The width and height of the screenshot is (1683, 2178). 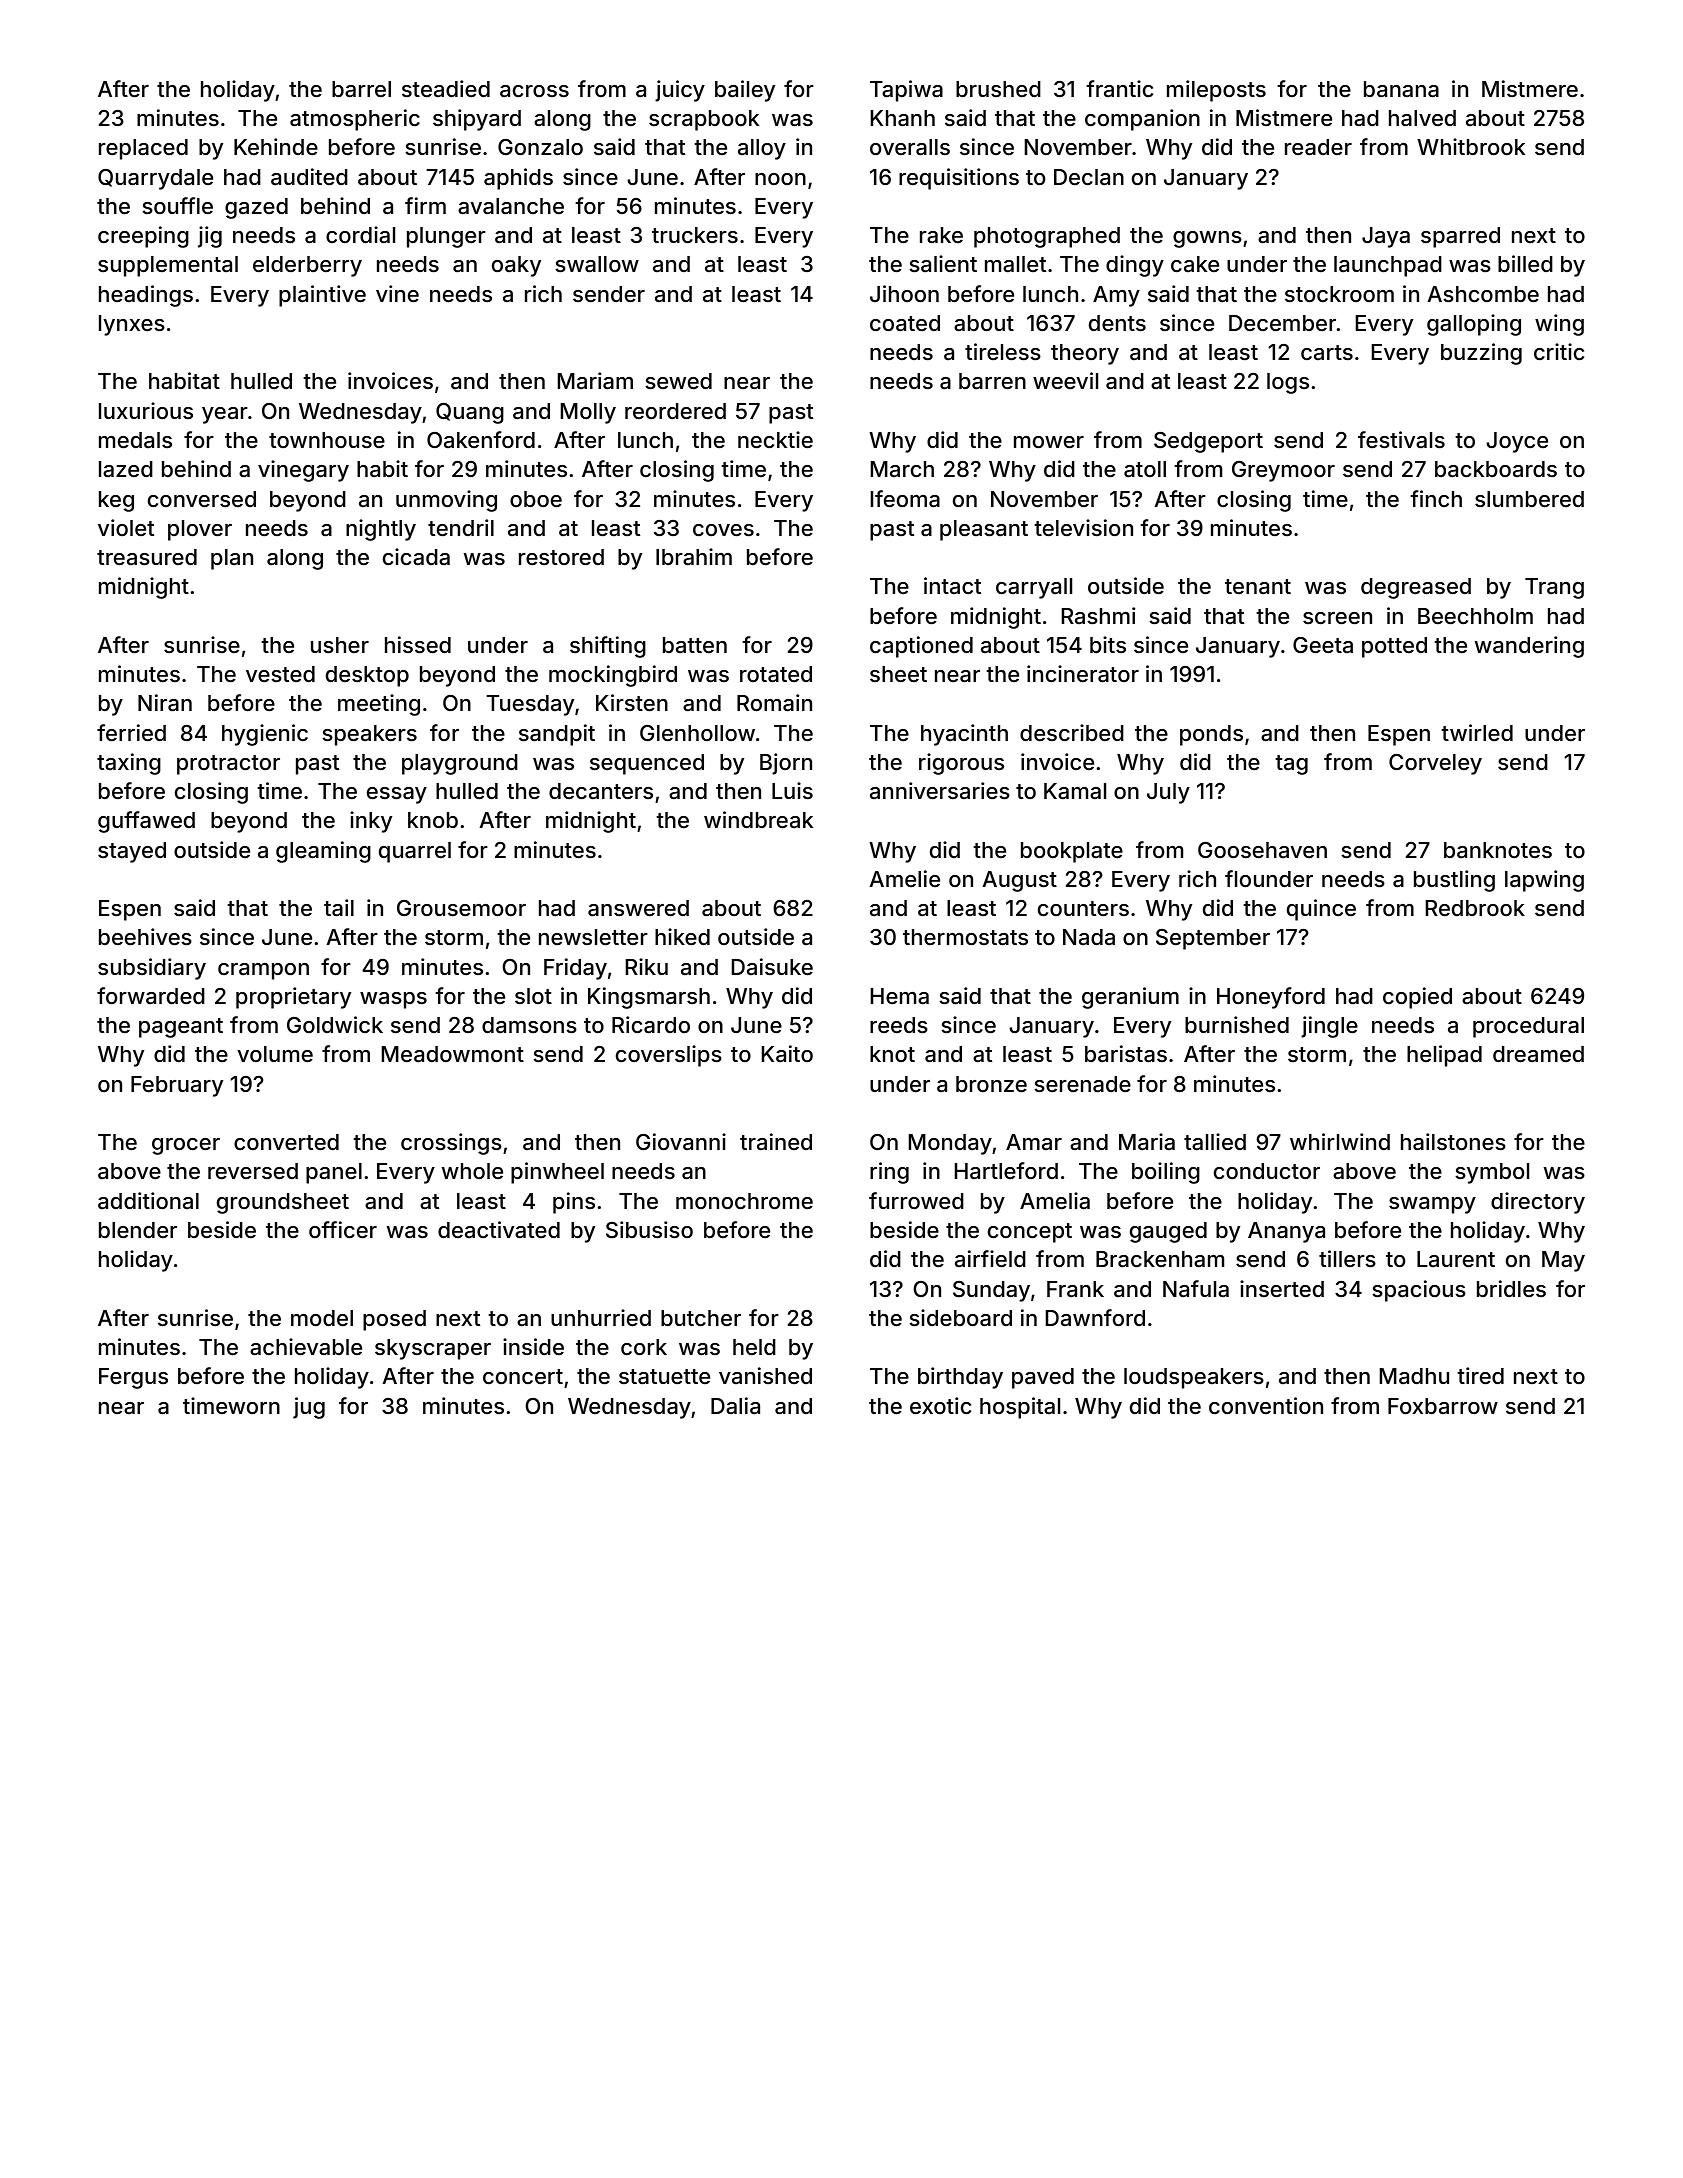 What do you see at coordinates (1323, 645) in the screenshot?
I see `Geeta` at bounding box center [1323, 645].
